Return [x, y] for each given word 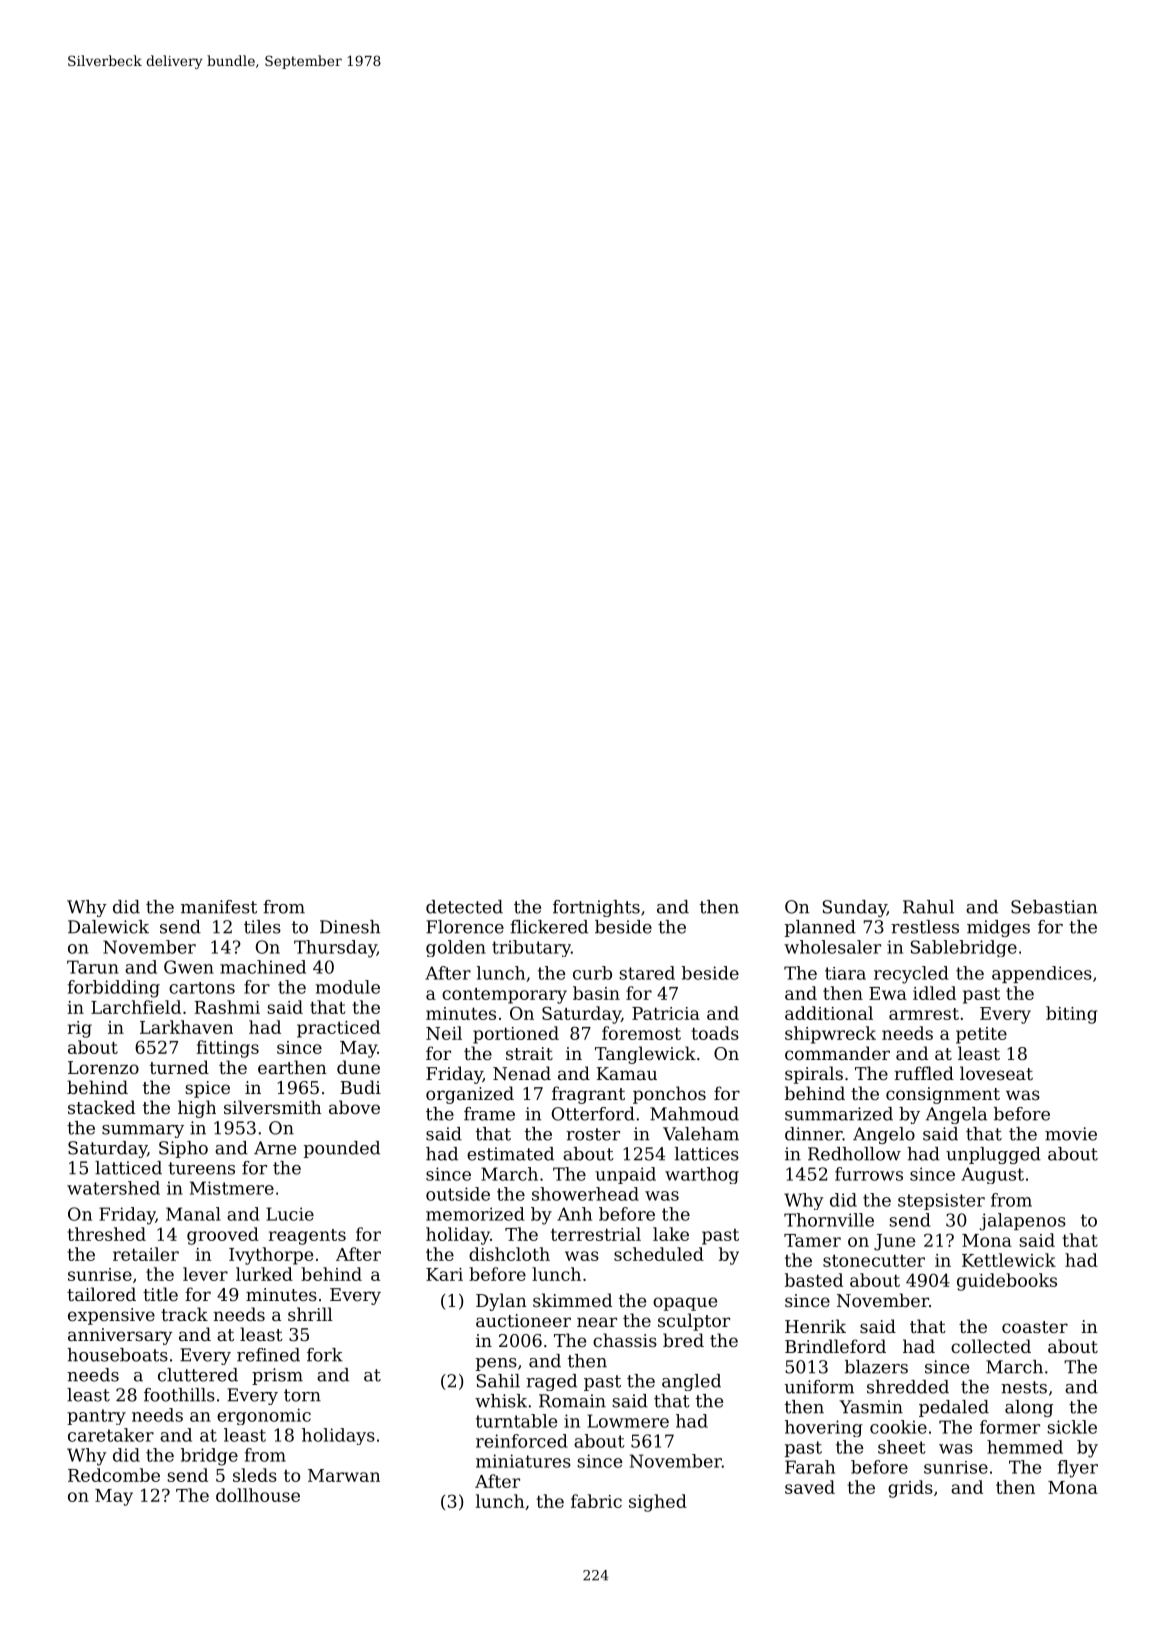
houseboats [117, 1355]
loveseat [996, 1073]
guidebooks [1007, 1282]
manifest [219, 907]
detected [464, 907]
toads [715, 1033]
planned [820, 928]
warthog [702, 1175]
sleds [255, 1475]
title [160, 1294]
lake [671, 1234]
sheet [901, 1447]
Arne [275, 1148]
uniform [819, 1387]
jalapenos [1023, 1222]
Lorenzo [103, 1067]
